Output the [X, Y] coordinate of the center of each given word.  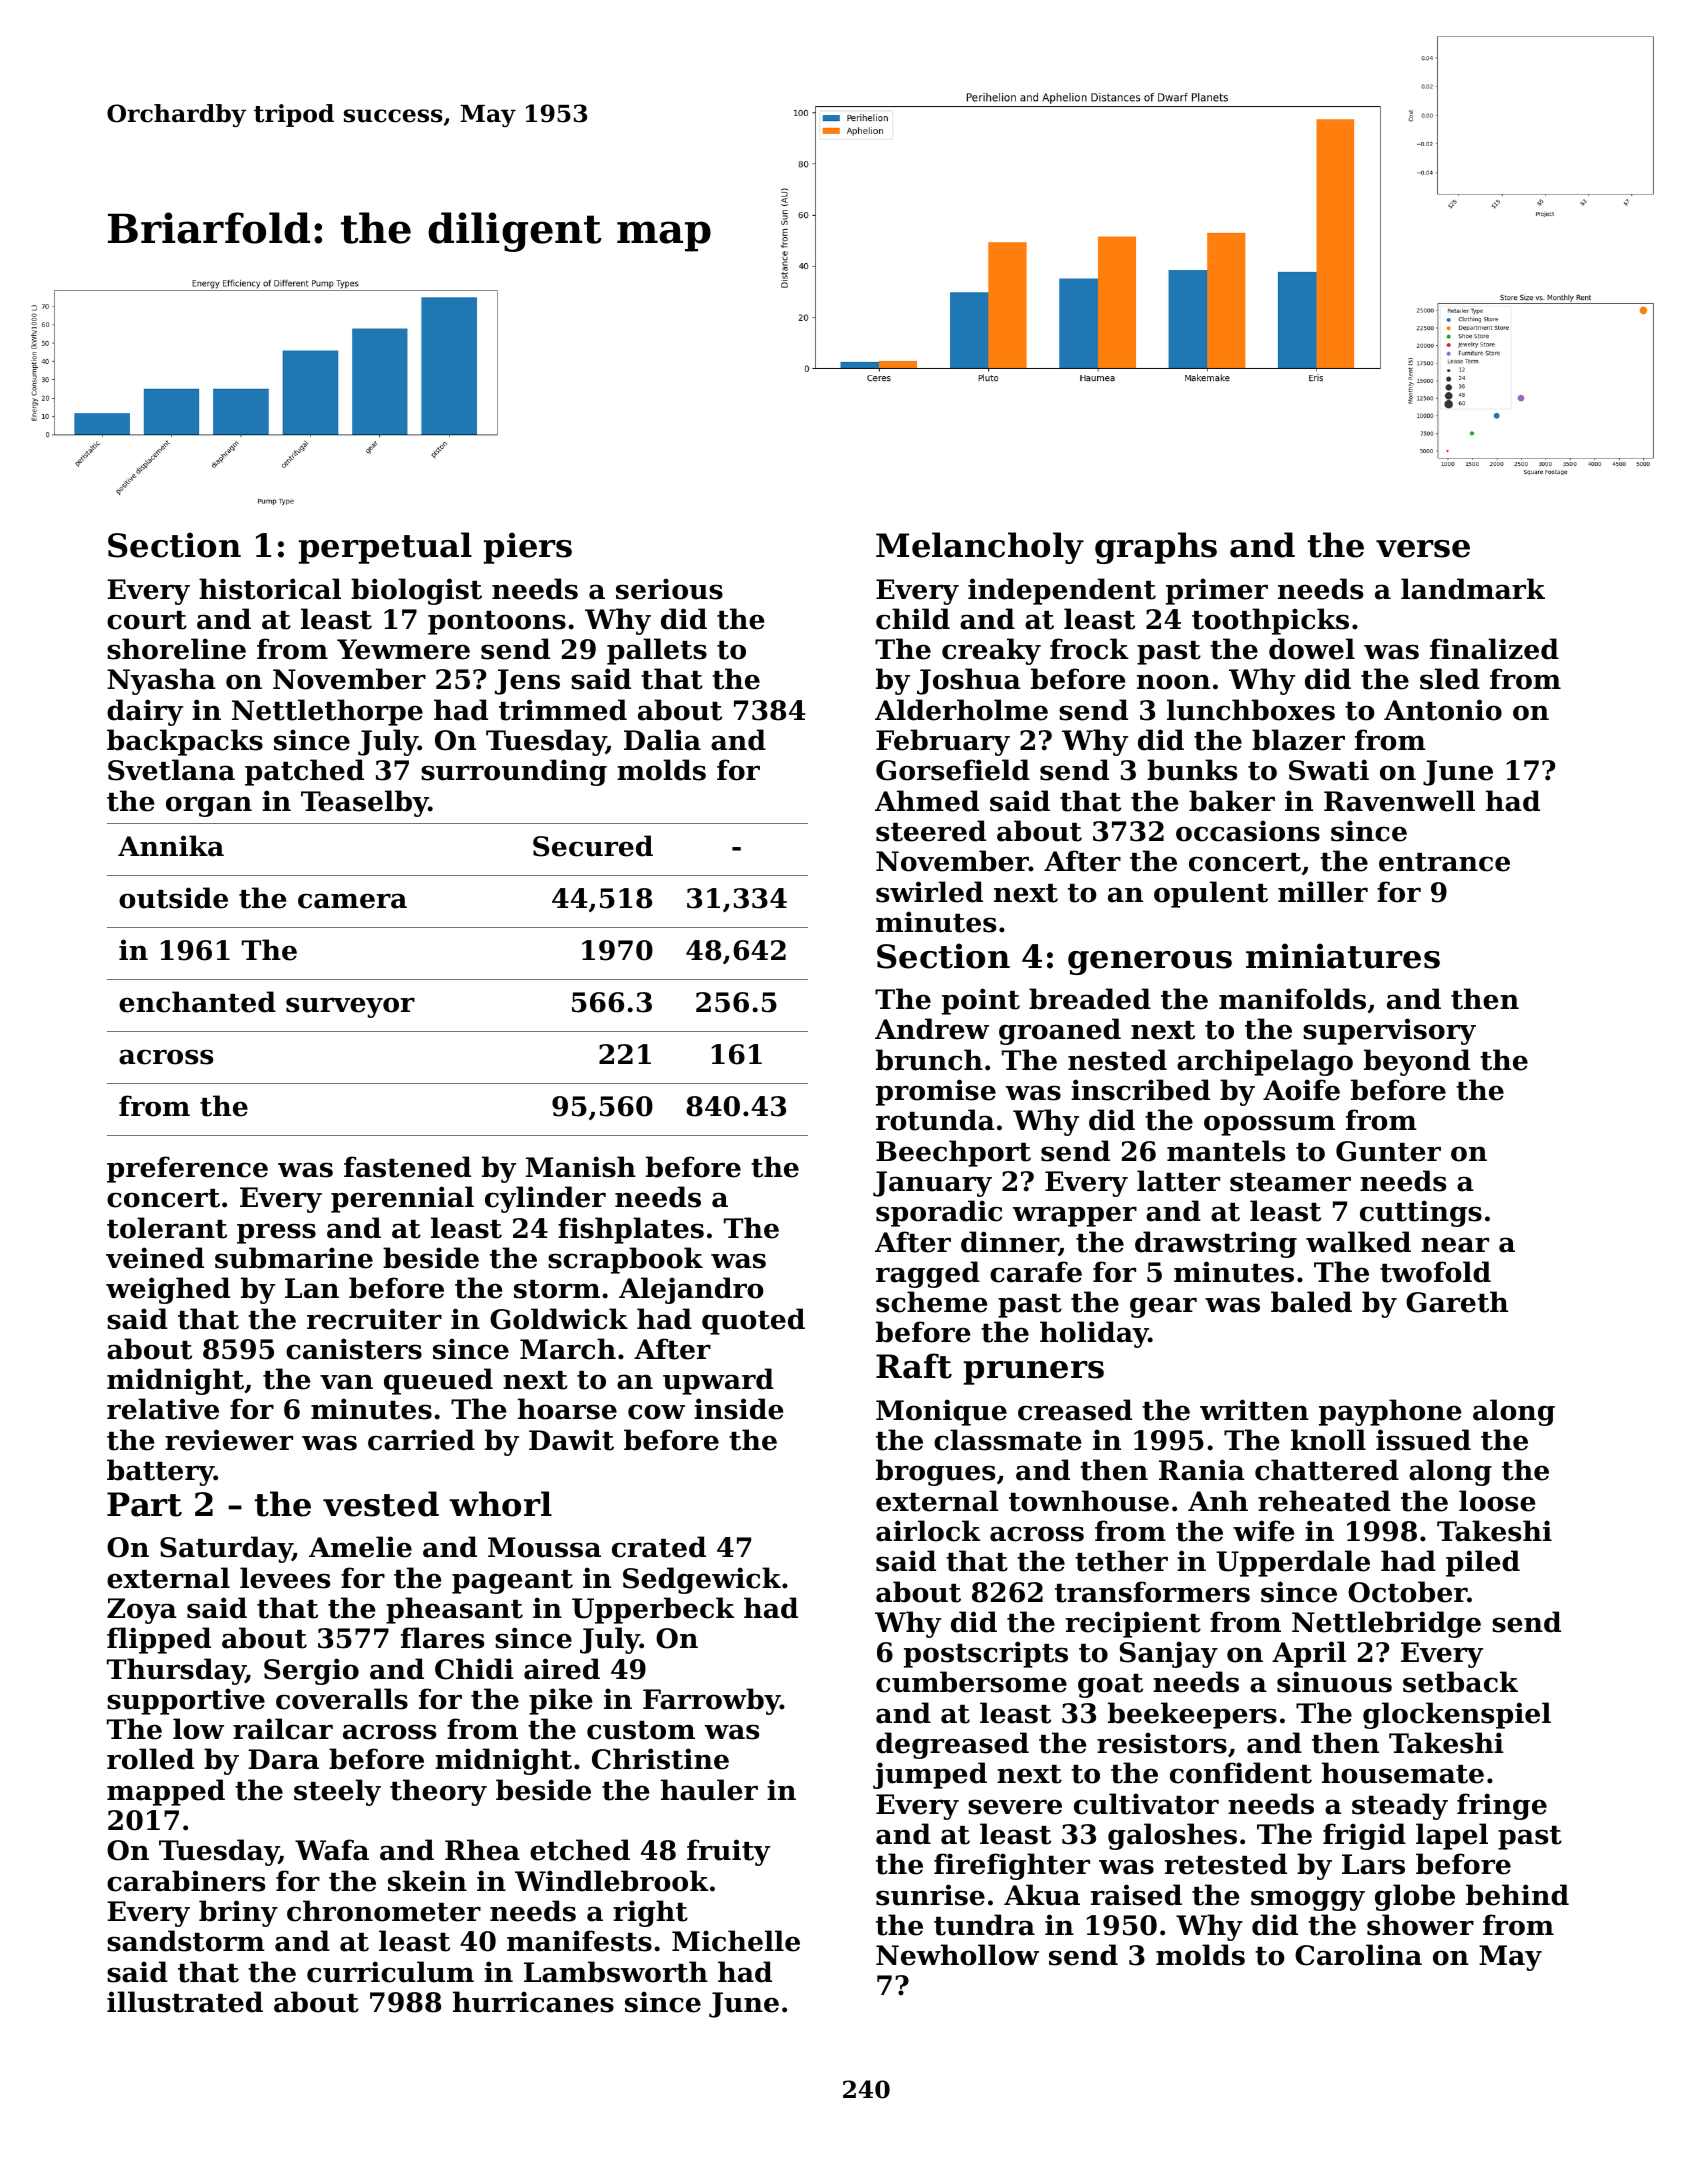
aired [562, 1669]
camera [352, 901]
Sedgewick [702, 1580]
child [913, 619]
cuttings [1421, 1213]
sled [1450, 679]
